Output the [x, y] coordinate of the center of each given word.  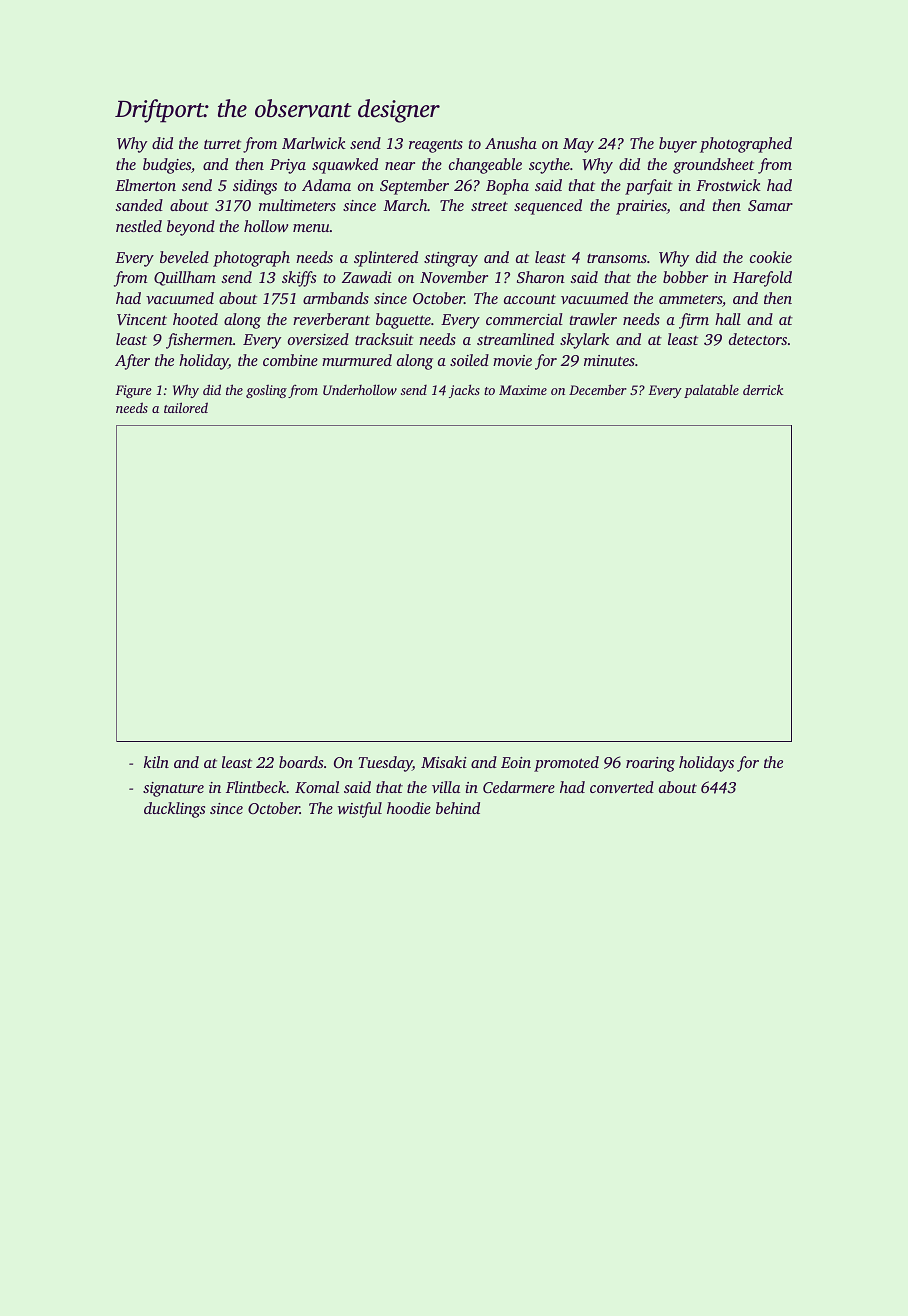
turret [222, 144]
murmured [357, 360]
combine [290, 360]
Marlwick [314, 143]
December [598, 389]
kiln [156, 762]
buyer [678, 145]
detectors [758, 339]
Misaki [444, 762]
